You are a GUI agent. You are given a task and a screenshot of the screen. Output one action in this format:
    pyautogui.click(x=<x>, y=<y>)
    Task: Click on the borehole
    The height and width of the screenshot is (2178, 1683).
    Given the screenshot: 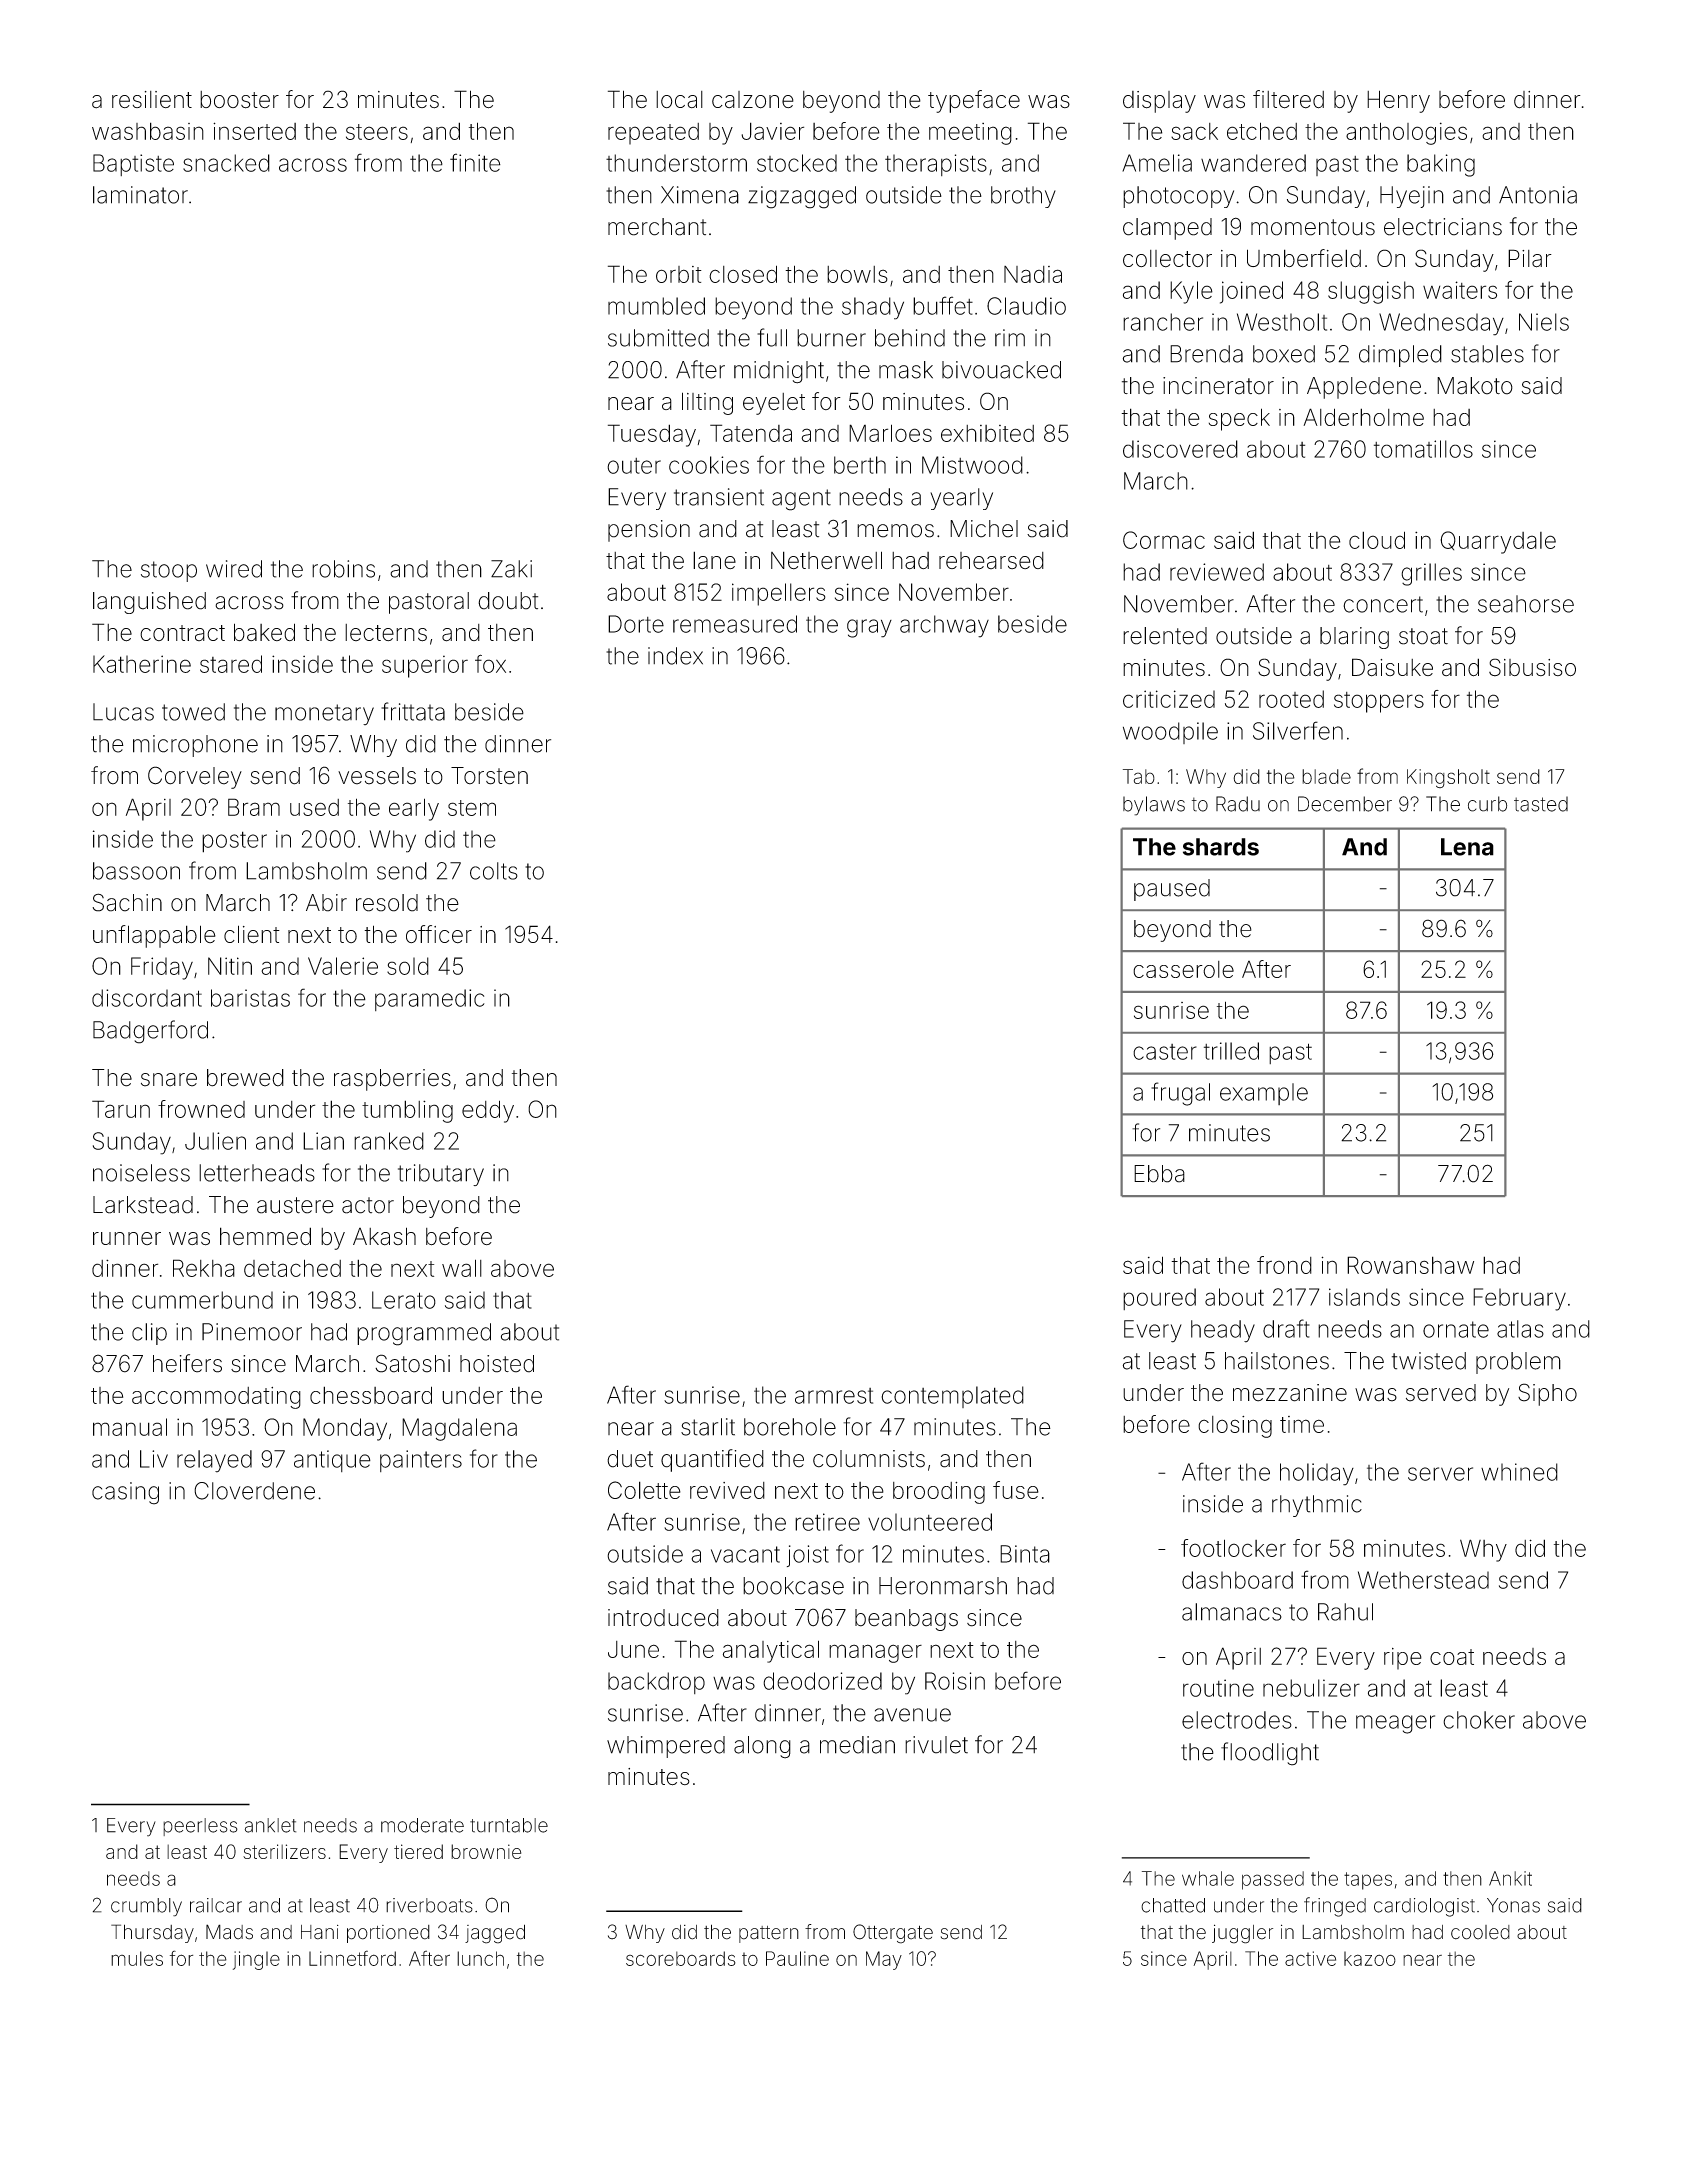 What is the action you would take?
    pyautogui.click(x=790, y=1427)
